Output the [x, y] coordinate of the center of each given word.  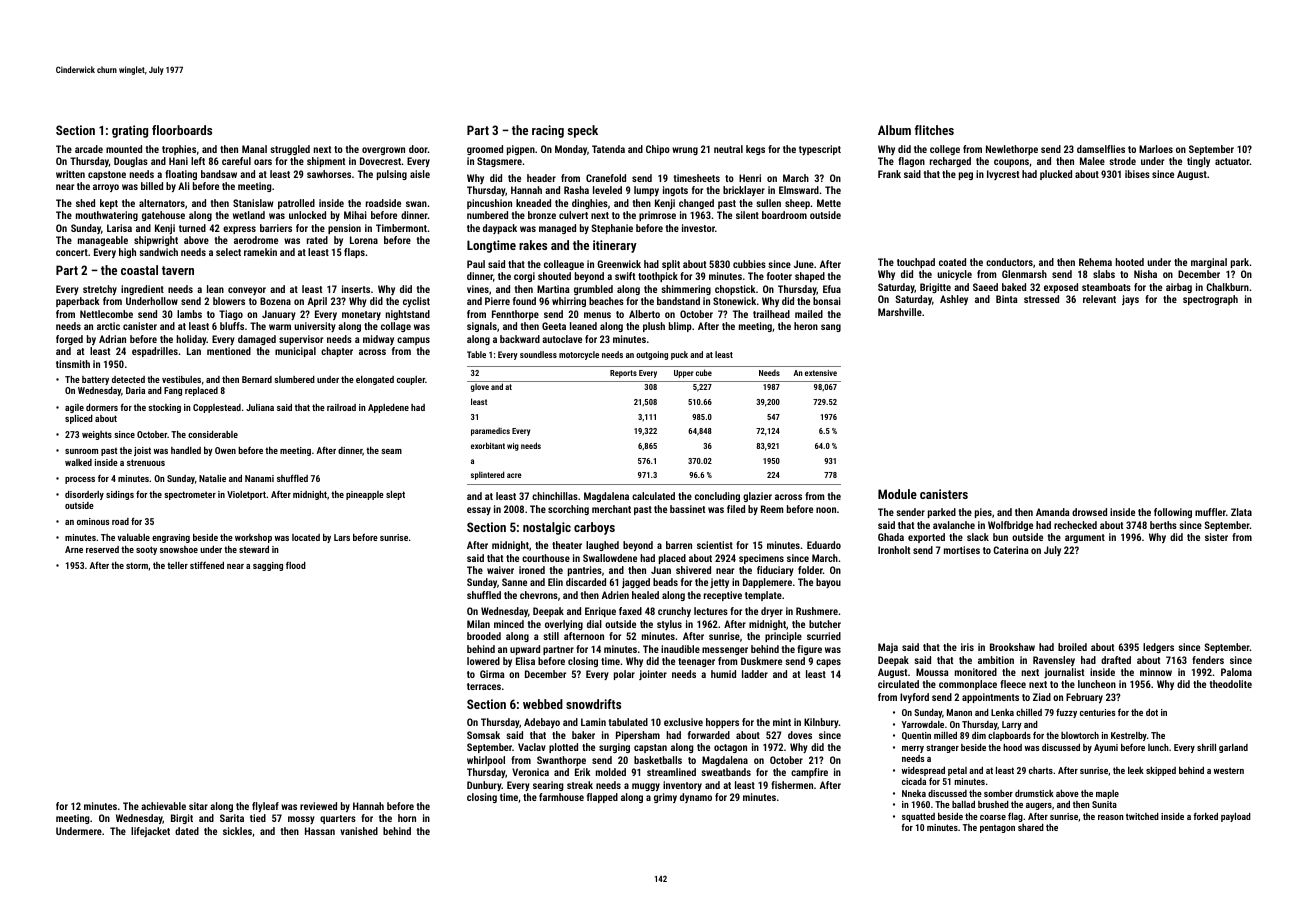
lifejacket [150, 832]
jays [1130, 300]
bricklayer [744, 191]
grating [130, 131]
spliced [79, 419]
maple [1107, 794]
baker [583, 735]
